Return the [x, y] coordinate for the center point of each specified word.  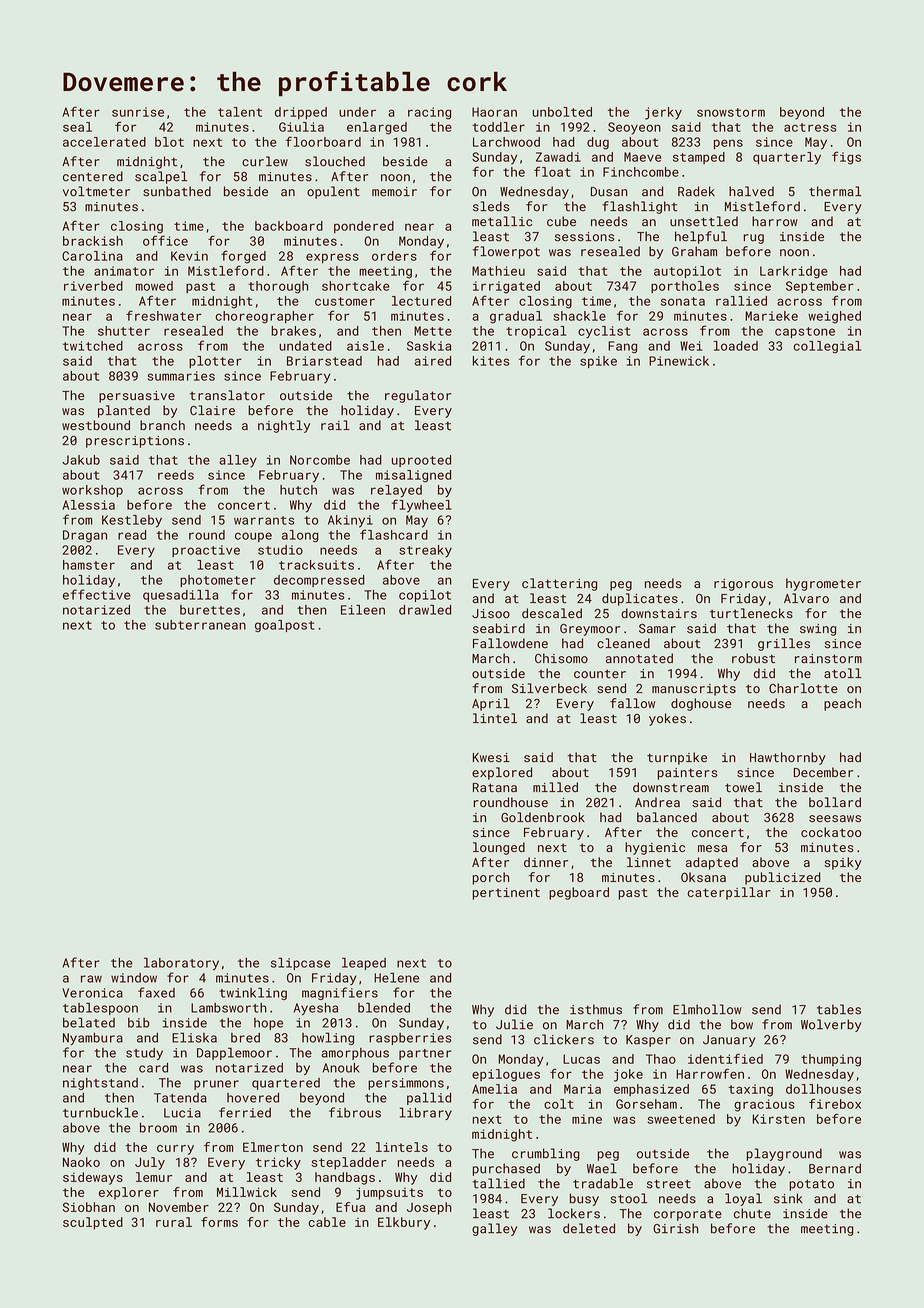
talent [240, 112]
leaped [364, 964]
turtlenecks [751, 613]
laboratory [181, 964]
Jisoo [491, 614]
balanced [667, 817]
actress [810, 127]
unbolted [562, 112]
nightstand [100, 1084]
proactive [206, 551]
